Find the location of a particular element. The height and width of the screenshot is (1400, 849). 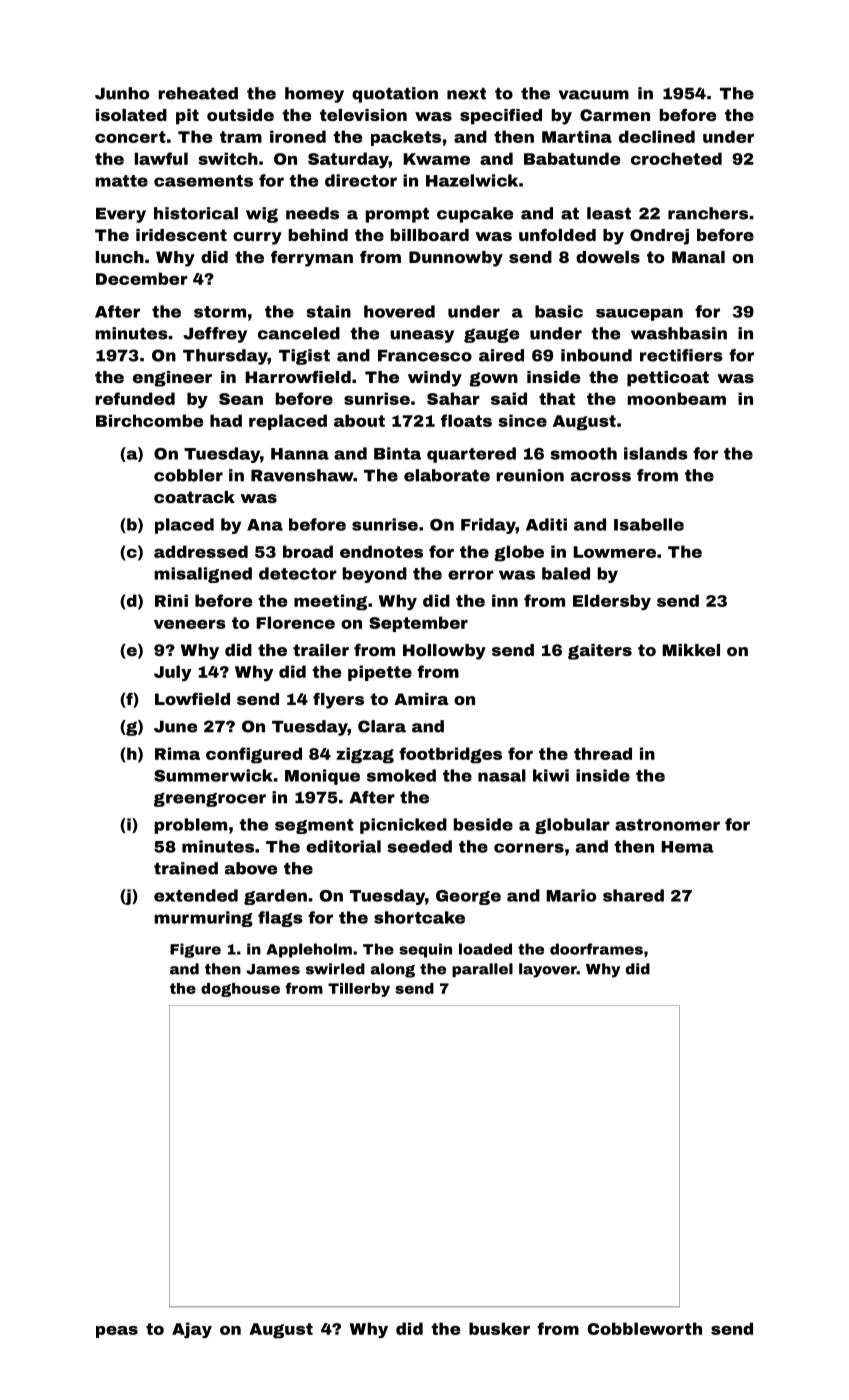

baled is located at coordinates (566, 573).
